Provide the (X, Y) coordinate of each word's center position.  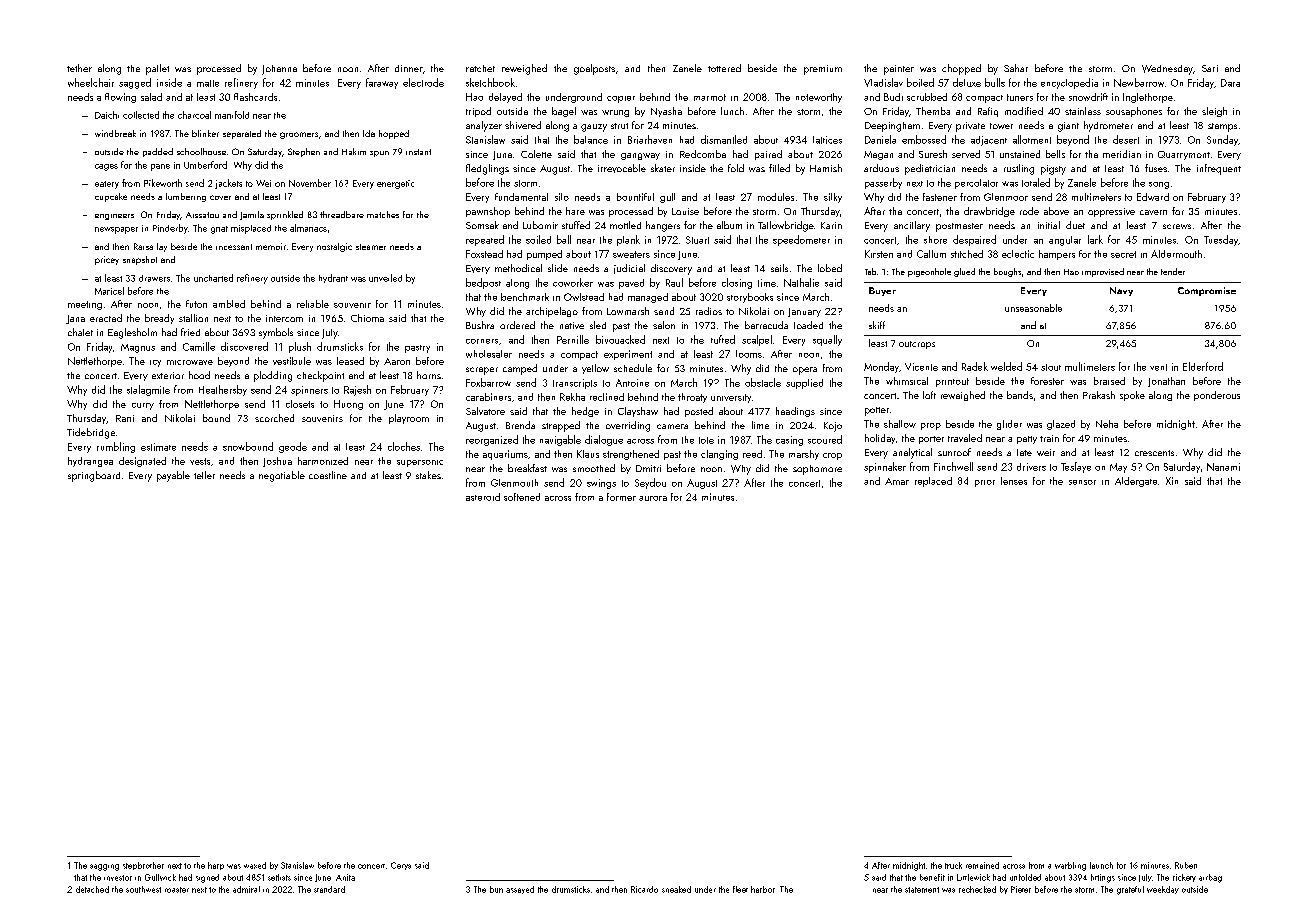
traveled (965, 438)
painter (899, 70)
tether (79, 68)
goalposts (594, 69)
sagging (104, 867)
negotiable (282, 476)
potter (877, 411)
